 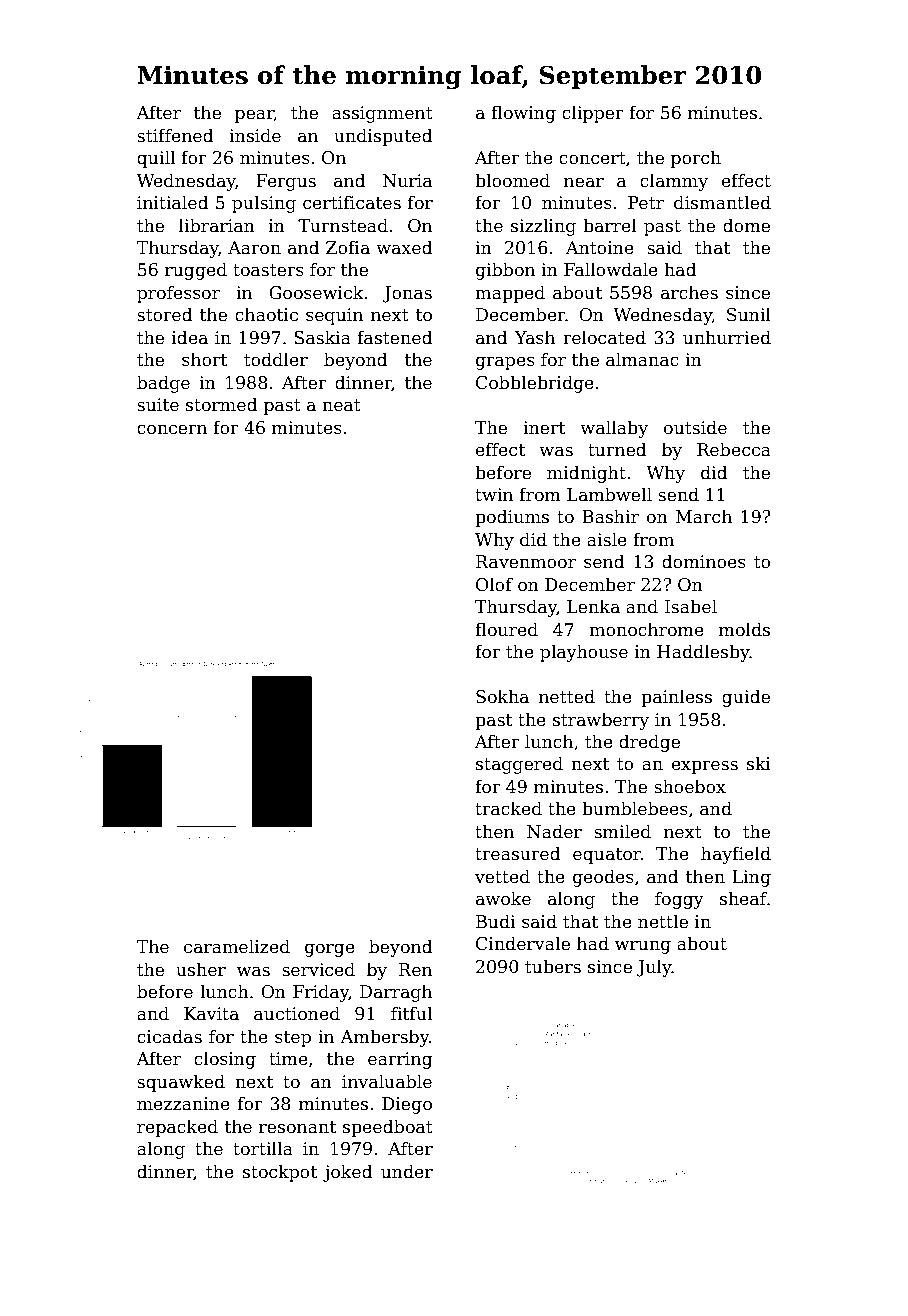 I want to click on pear, so click(x=254, y=116).
